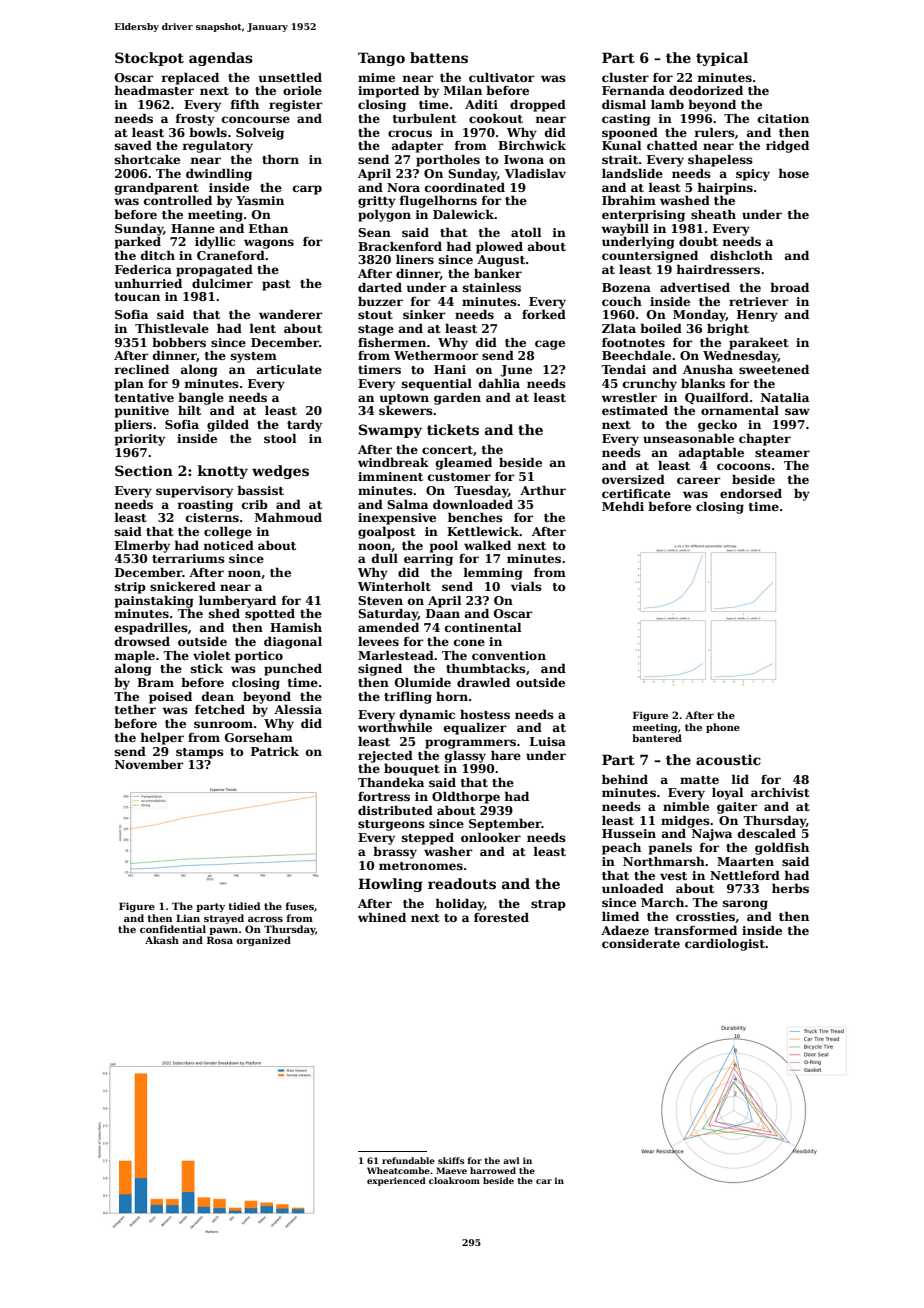 The width and height of the document is (924, 1308). I want to click on cardiologist, so click(725, 944).
